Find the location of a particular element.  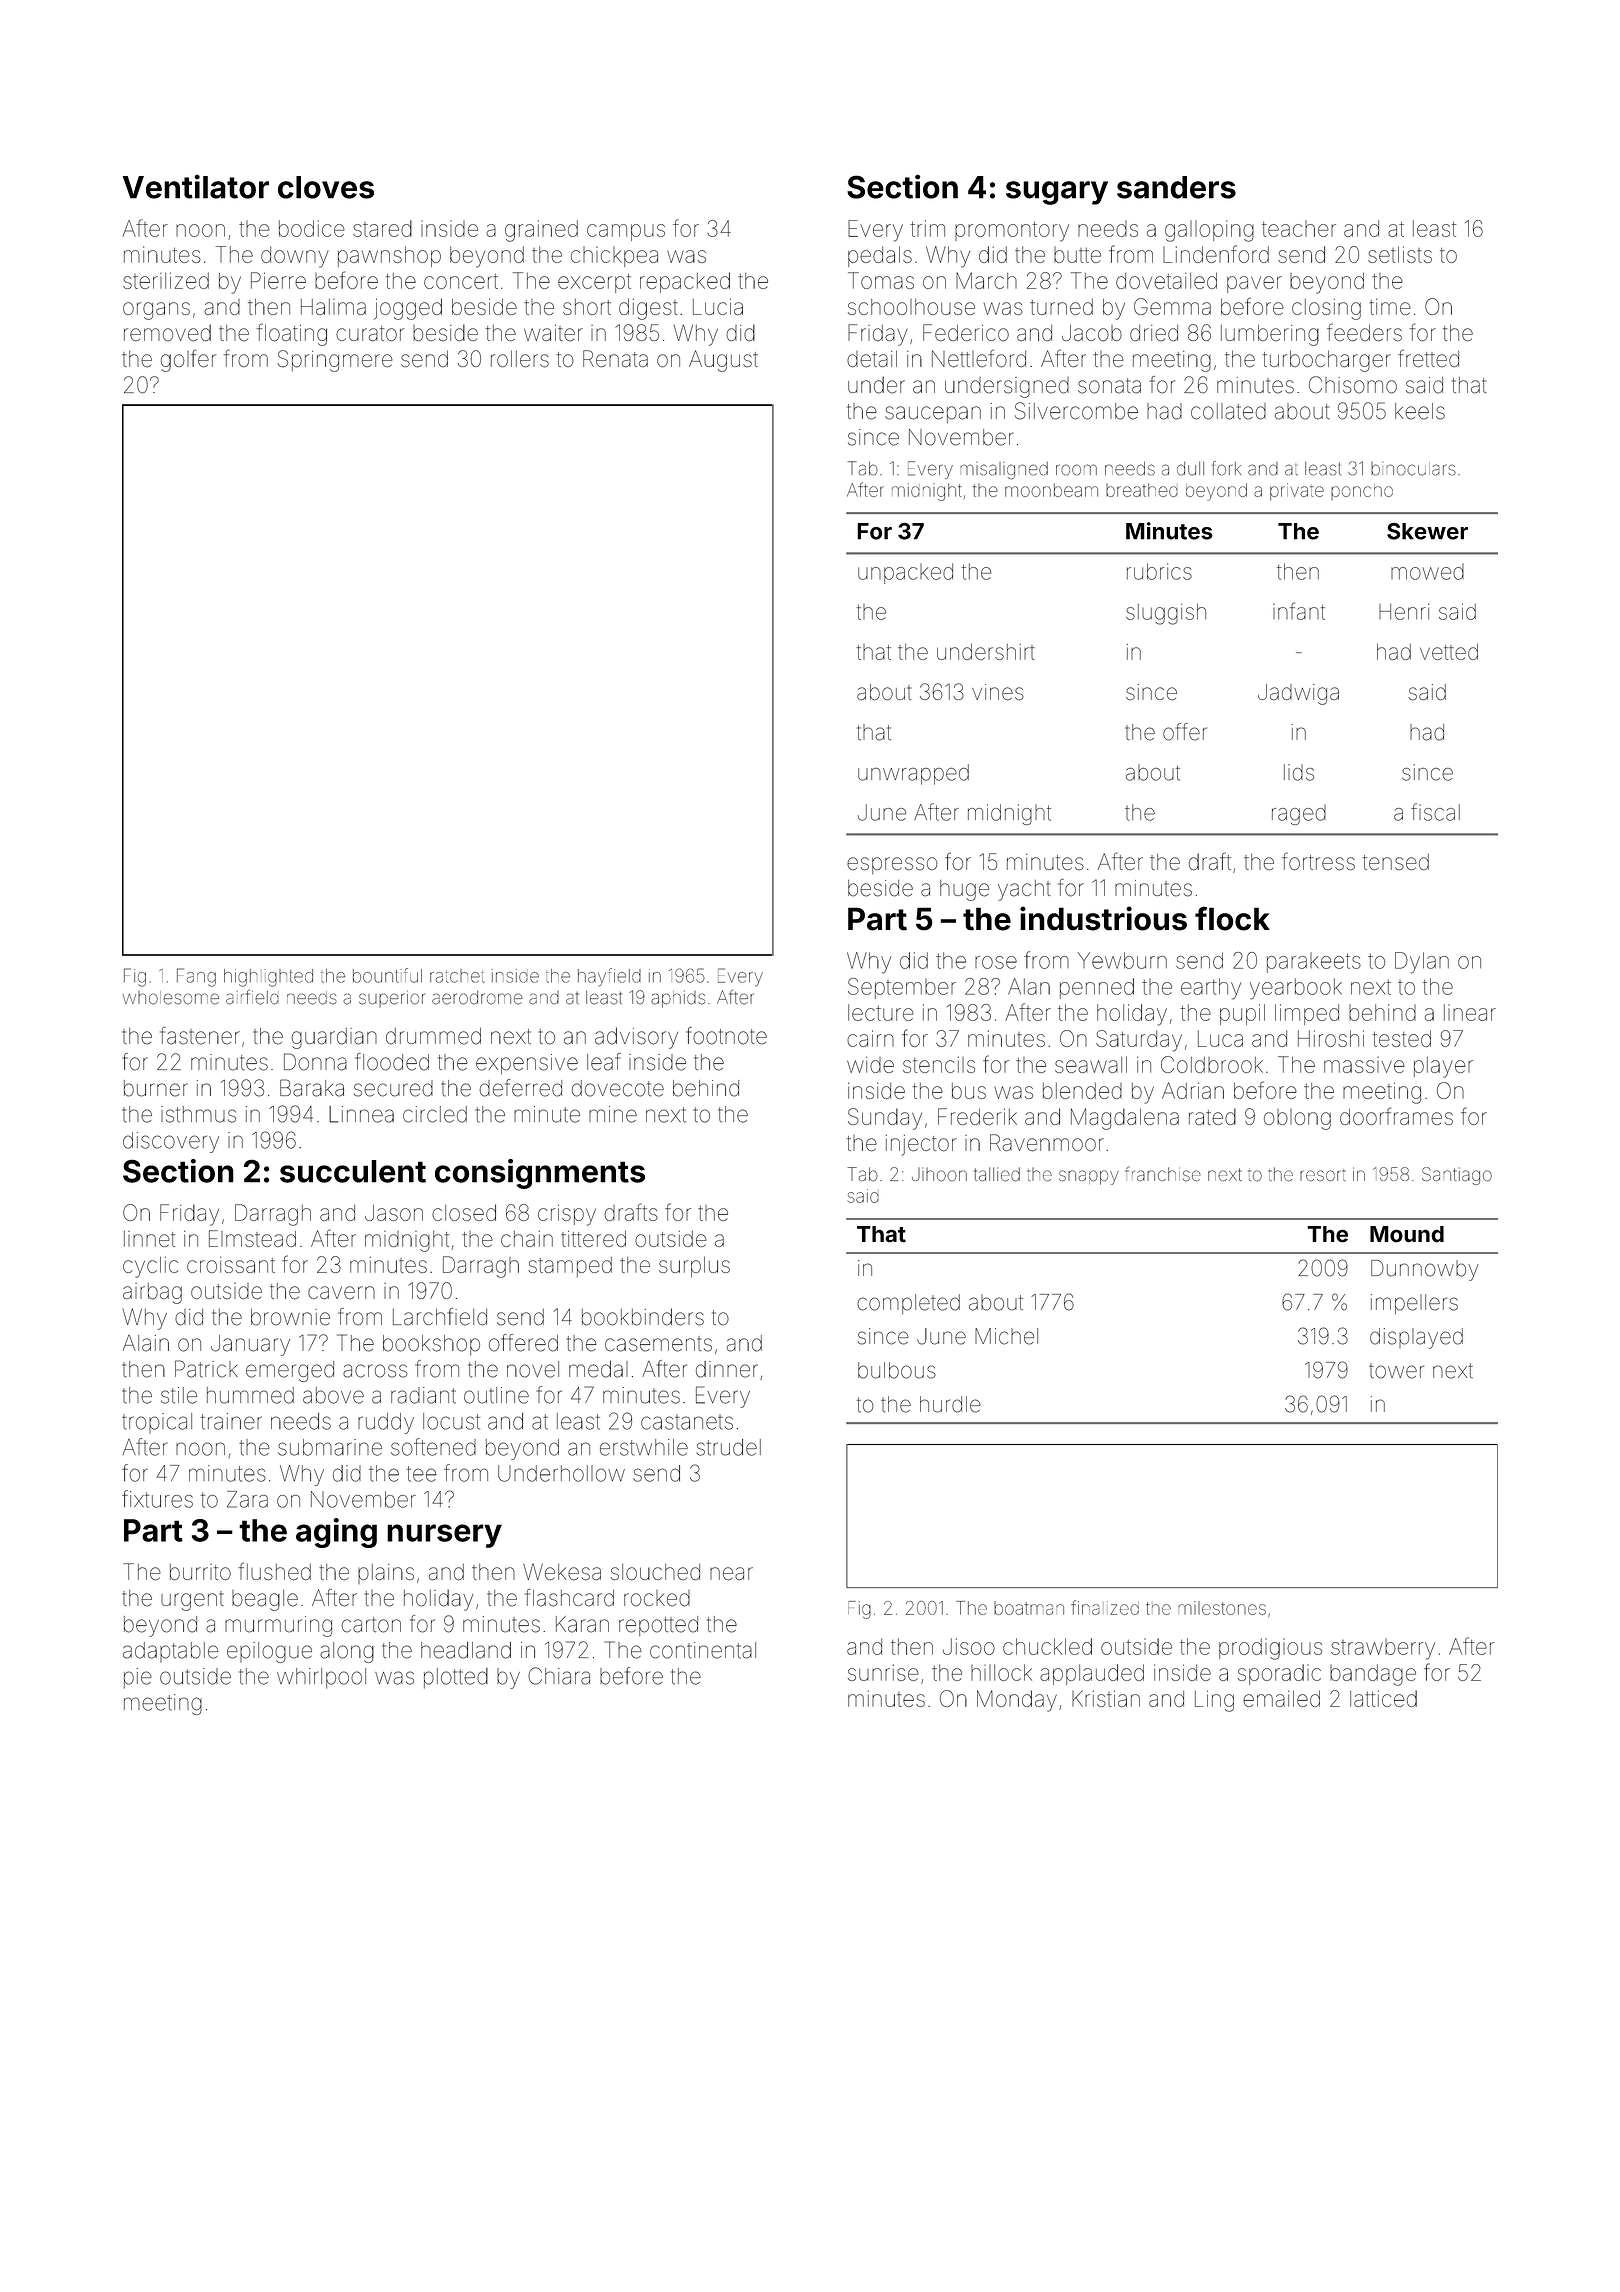

cloves is located at coordinates (326, 187).
